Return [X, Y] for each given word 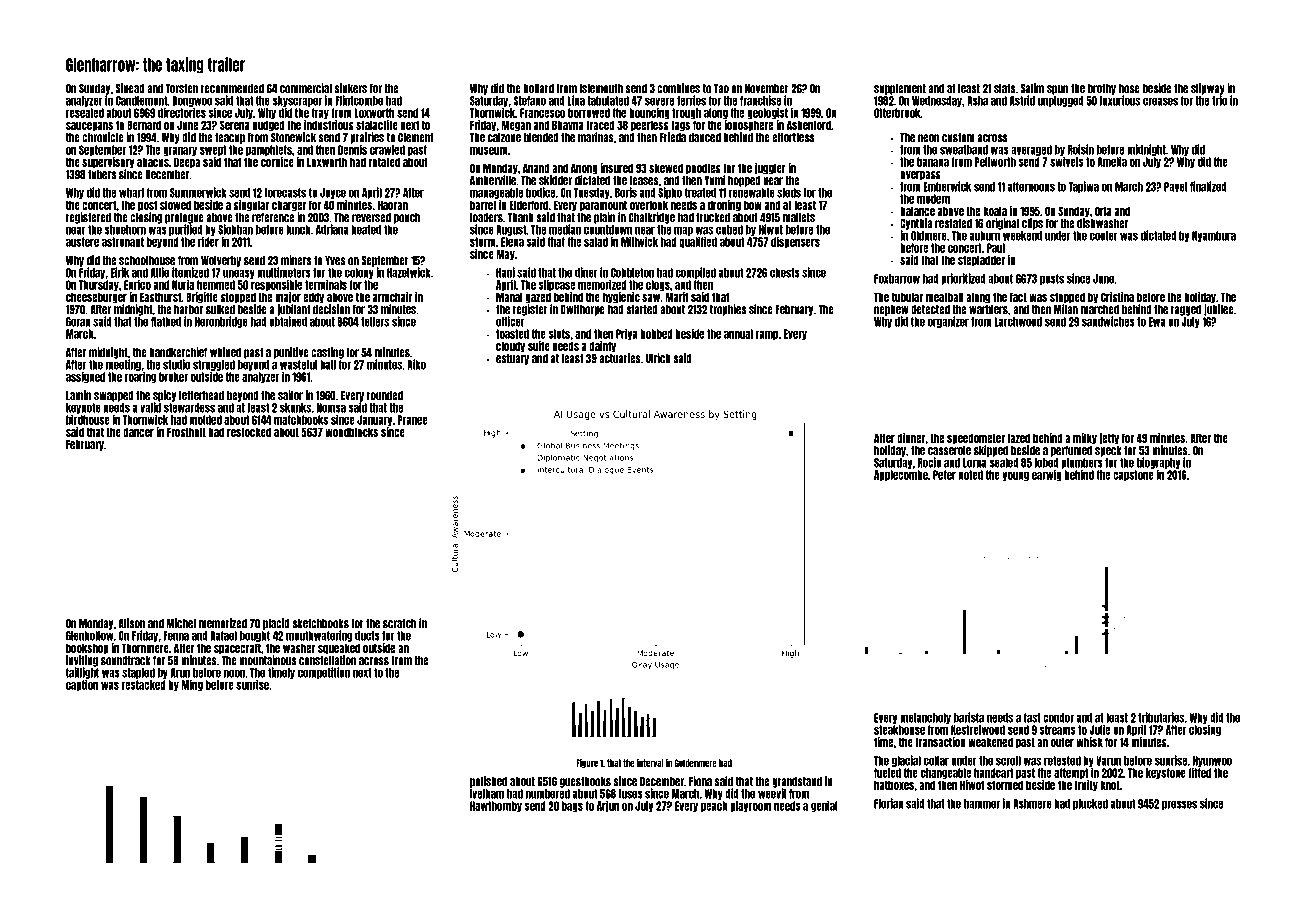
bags [572, 806]
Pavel [1175, 187]
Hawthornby [496, 806]
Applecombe [901, 475]
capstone [1133, 475]
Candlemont [141, 101]
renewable [752, 193]
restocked [249, 432]
